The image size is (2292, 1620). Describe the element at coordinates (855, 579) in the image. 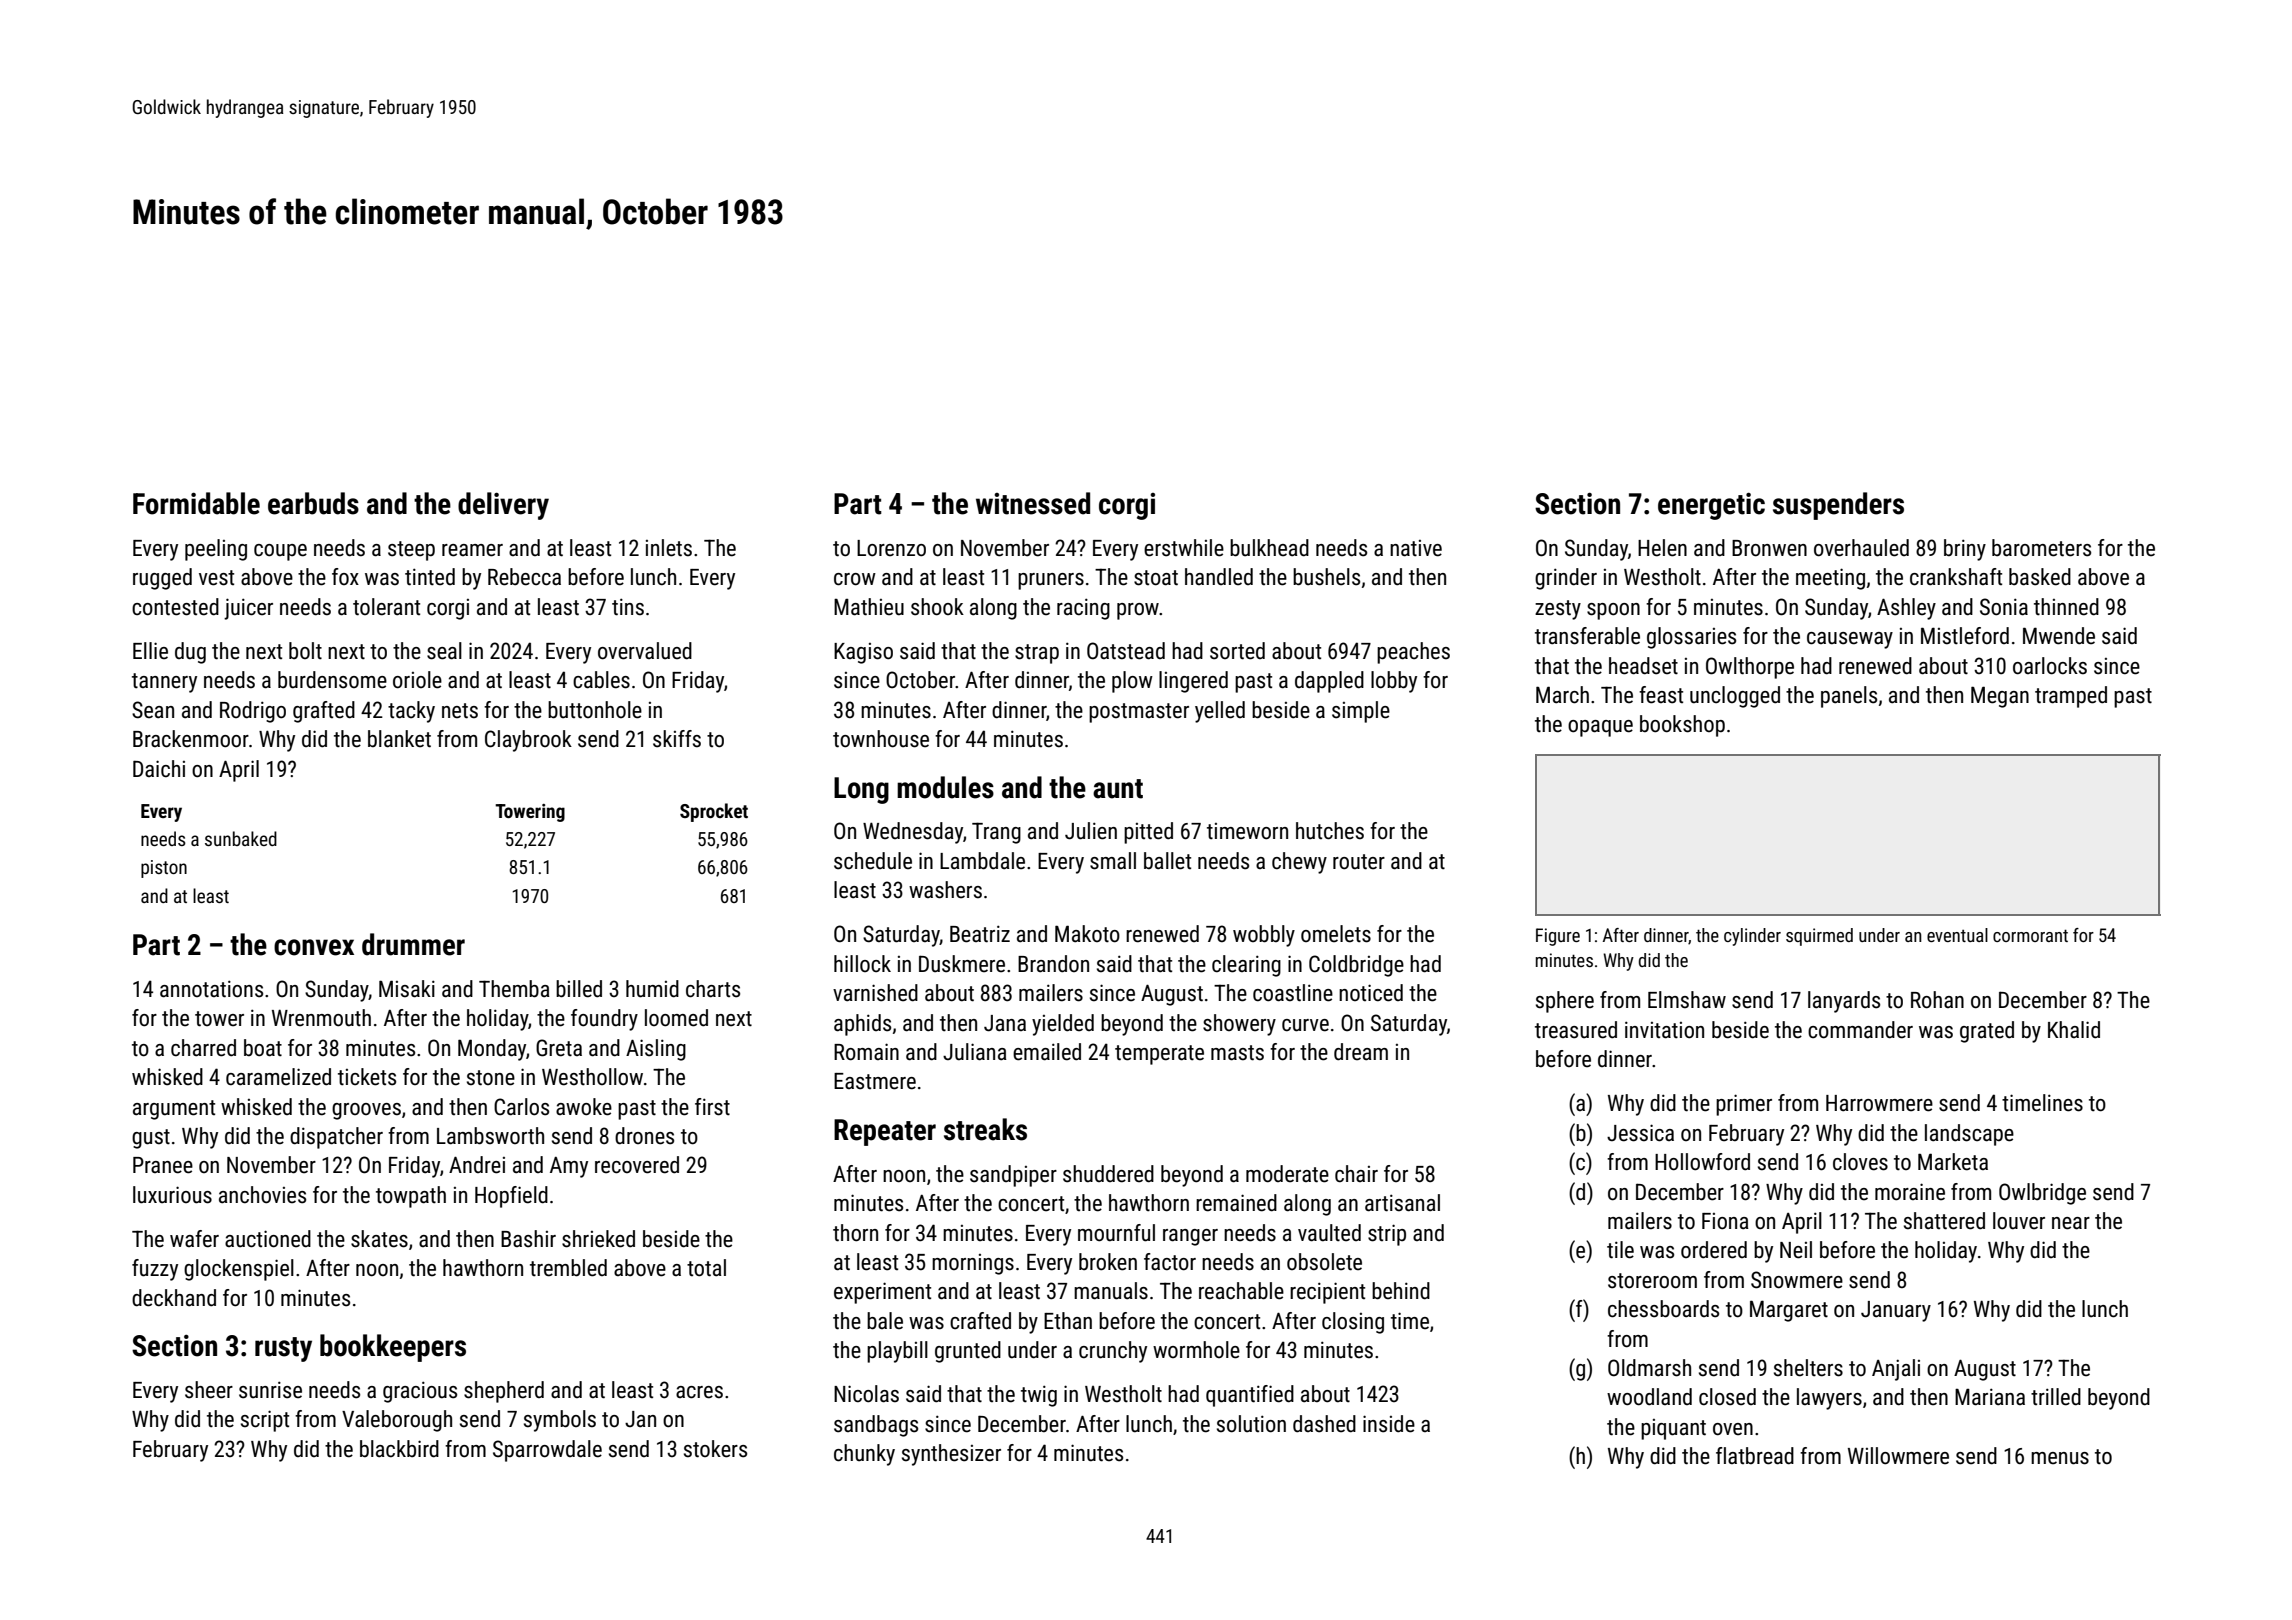

I see `crow` at that location.
